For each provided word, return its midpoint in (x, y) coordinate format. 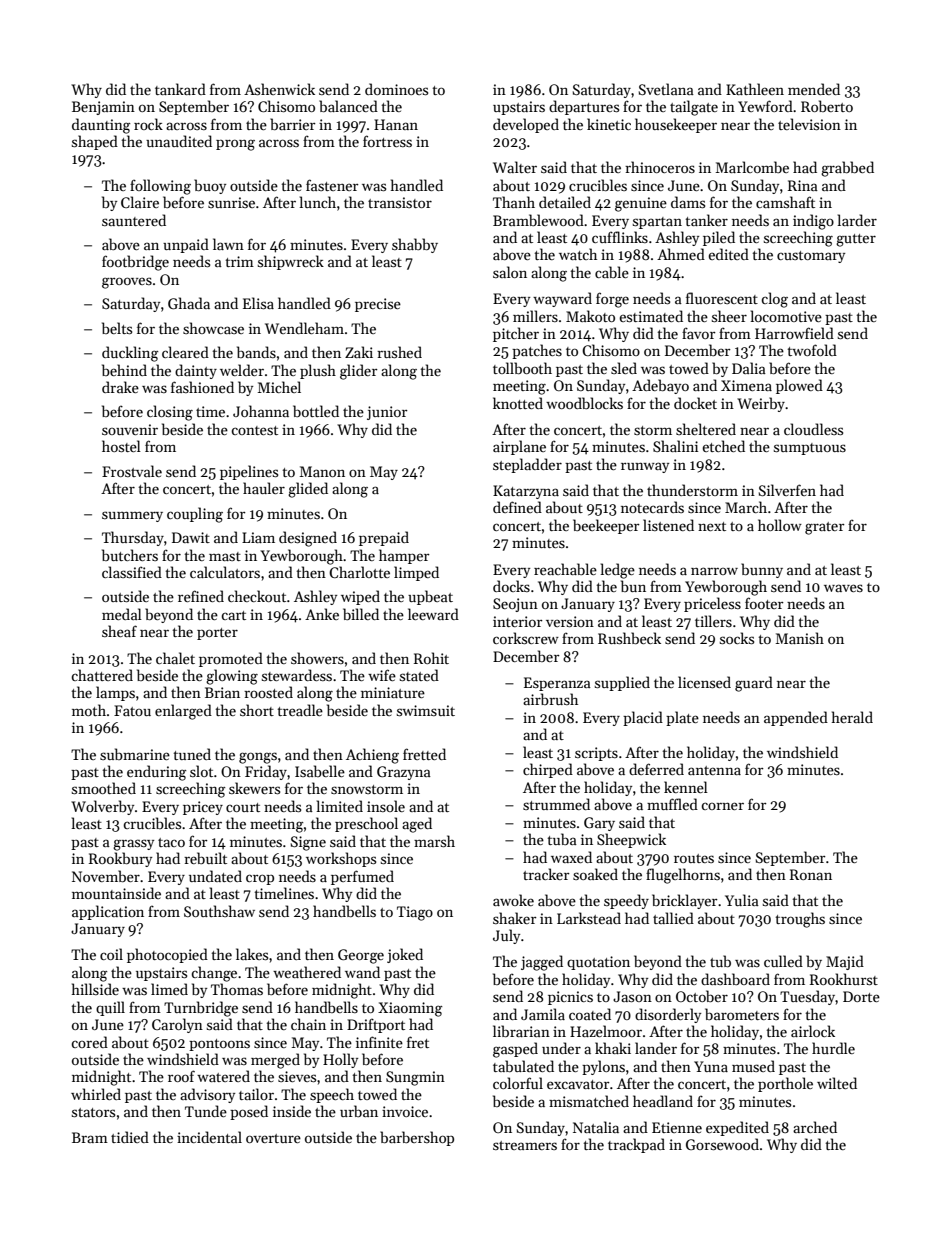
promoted (231, 659)
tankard (180, 89)
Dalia (749, 368)
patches (537, 351)
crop (260, 879)
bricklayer (685, 901)
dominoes (396, 89)
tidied (130, 1137)
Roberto (827, 106)
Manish (800, 638)
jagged (542, 963)
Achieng (372, 756)
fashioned (202, 387)
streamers (525, 1145)
